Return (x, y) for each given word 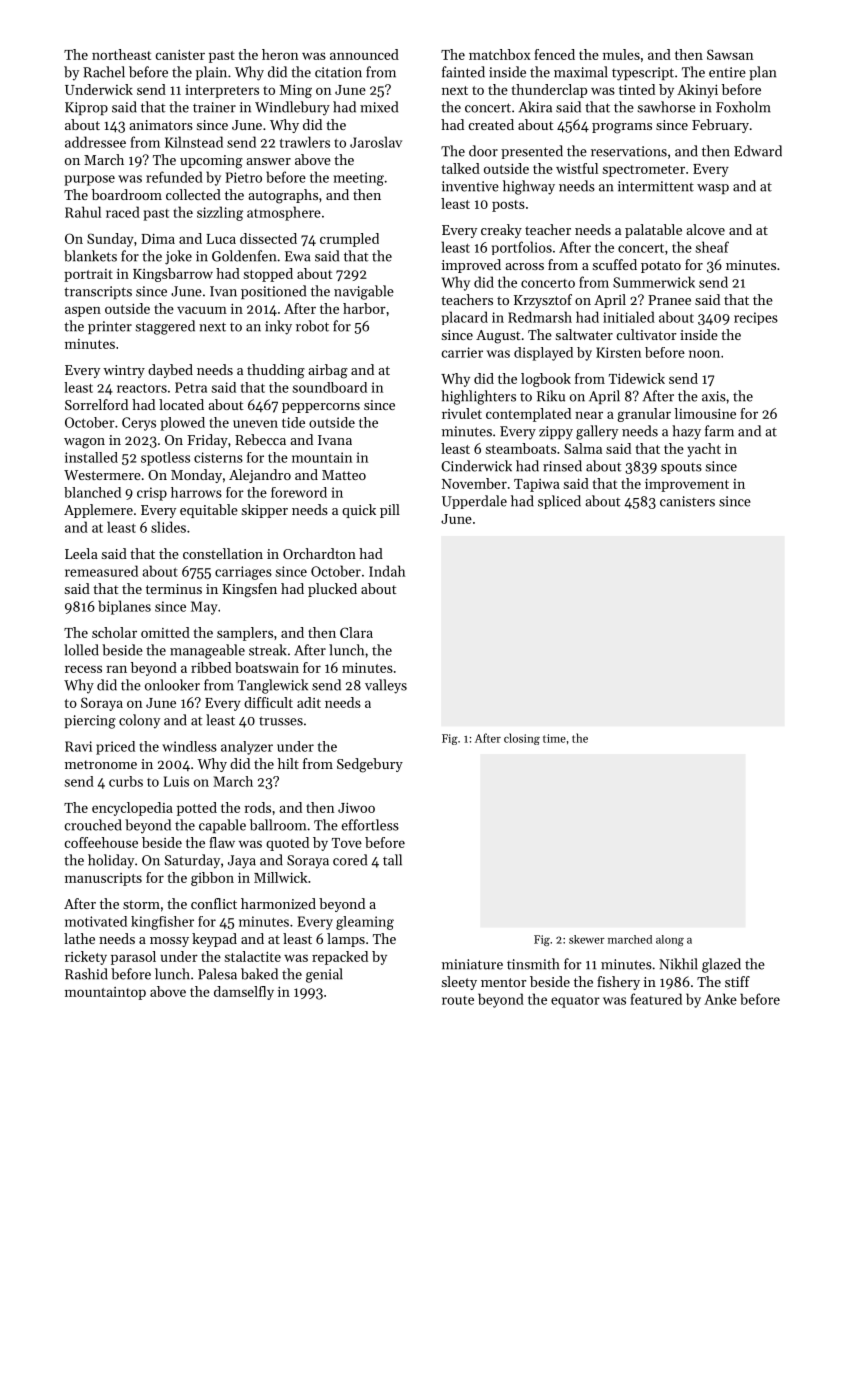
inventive (470, 186)
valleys (386, 686)
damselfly (244, 993)
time (554, 738)
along (670, 940)
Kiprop (86, 108)
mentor (504, 982)
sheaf (712, 247)
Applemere (98, 511)
